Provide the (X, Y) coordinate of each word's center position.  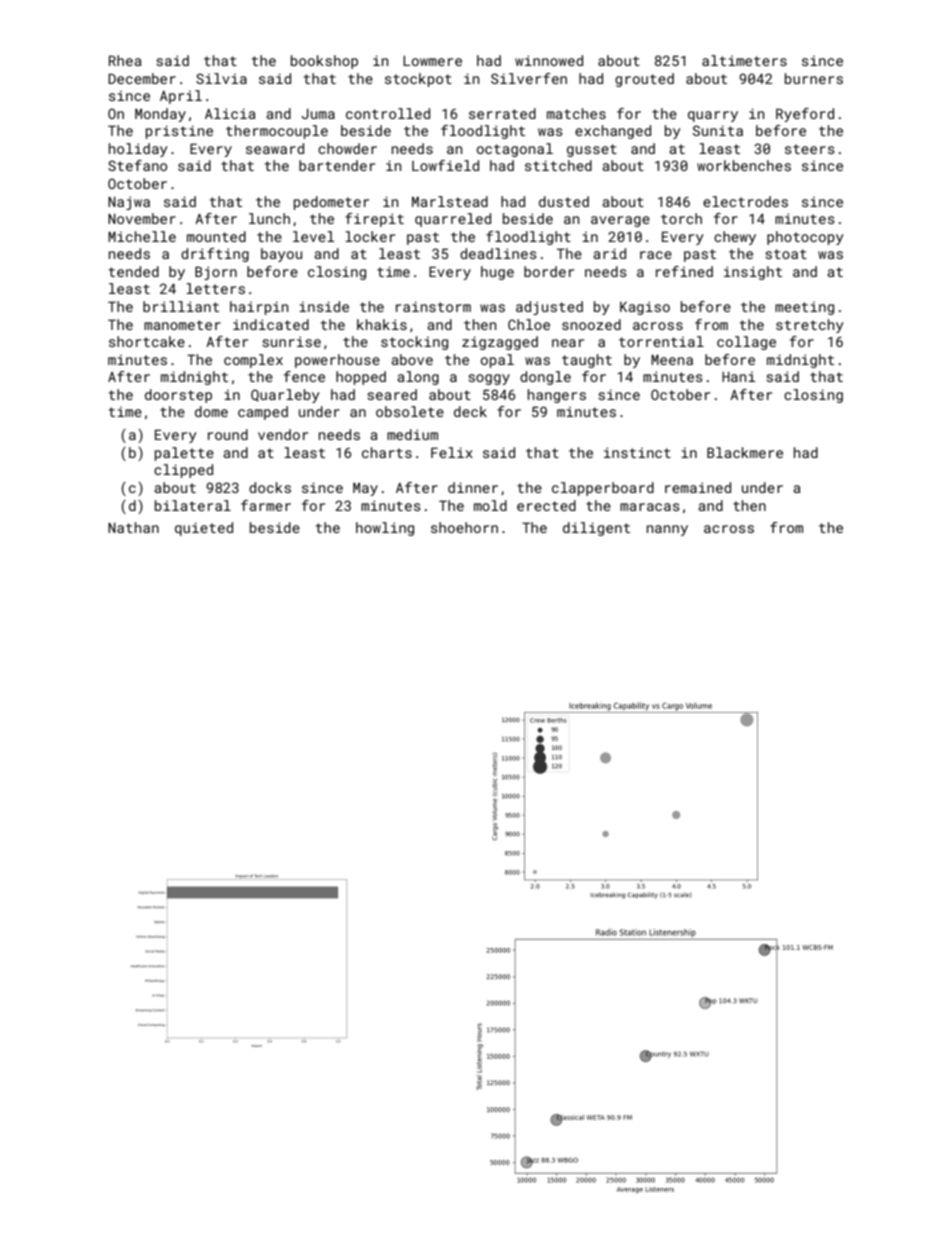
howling (385, 529)
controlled (388, 113)
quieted (204, 529)
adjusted (549, 308)
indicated (271, 324)
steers (810, 149)
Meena (672, 359)
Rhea (125, 60)
